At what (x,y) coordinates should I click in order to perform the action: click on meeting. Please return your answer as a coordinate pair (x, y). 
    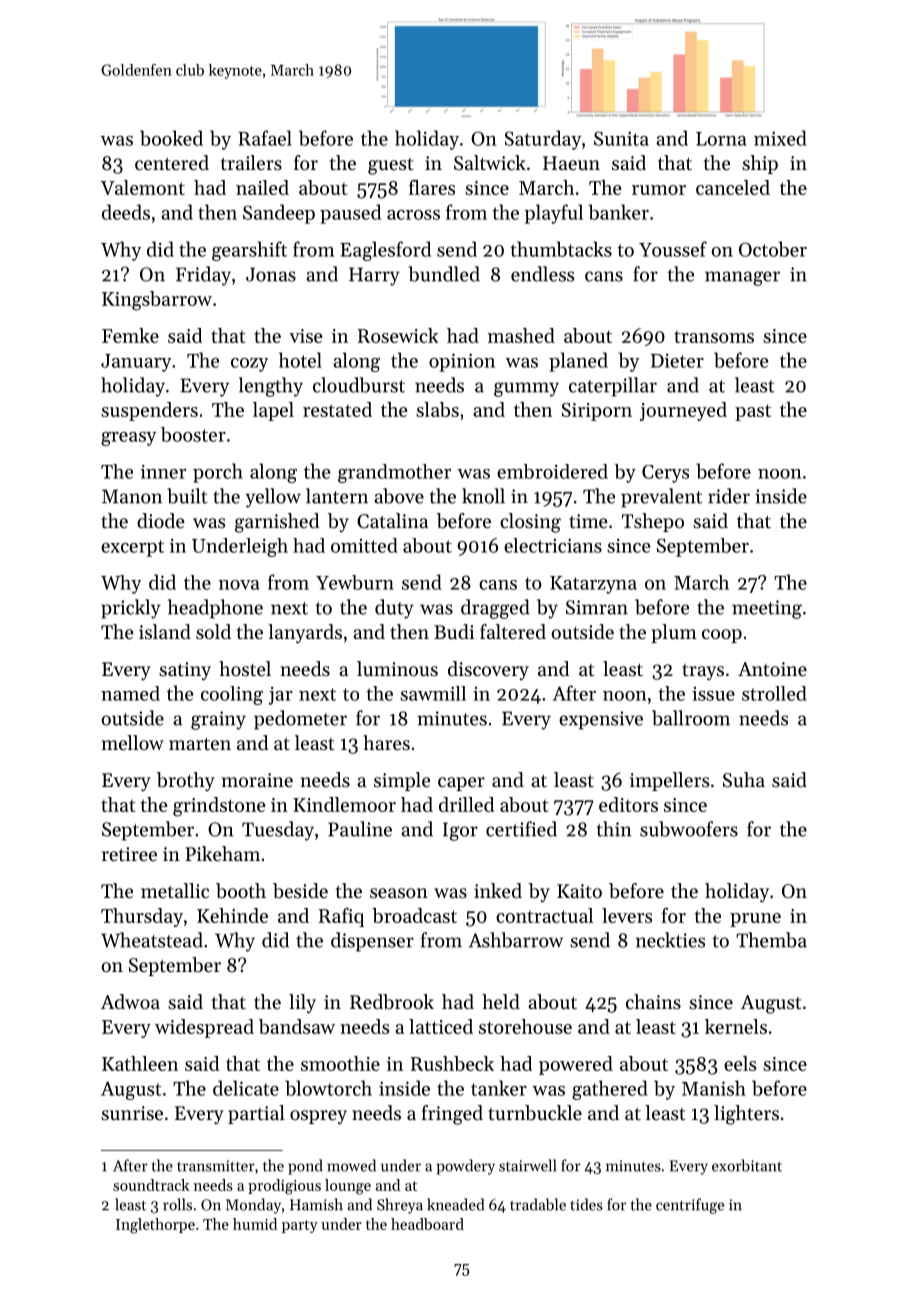
    Looking at the image, I should click on (767, 609).
